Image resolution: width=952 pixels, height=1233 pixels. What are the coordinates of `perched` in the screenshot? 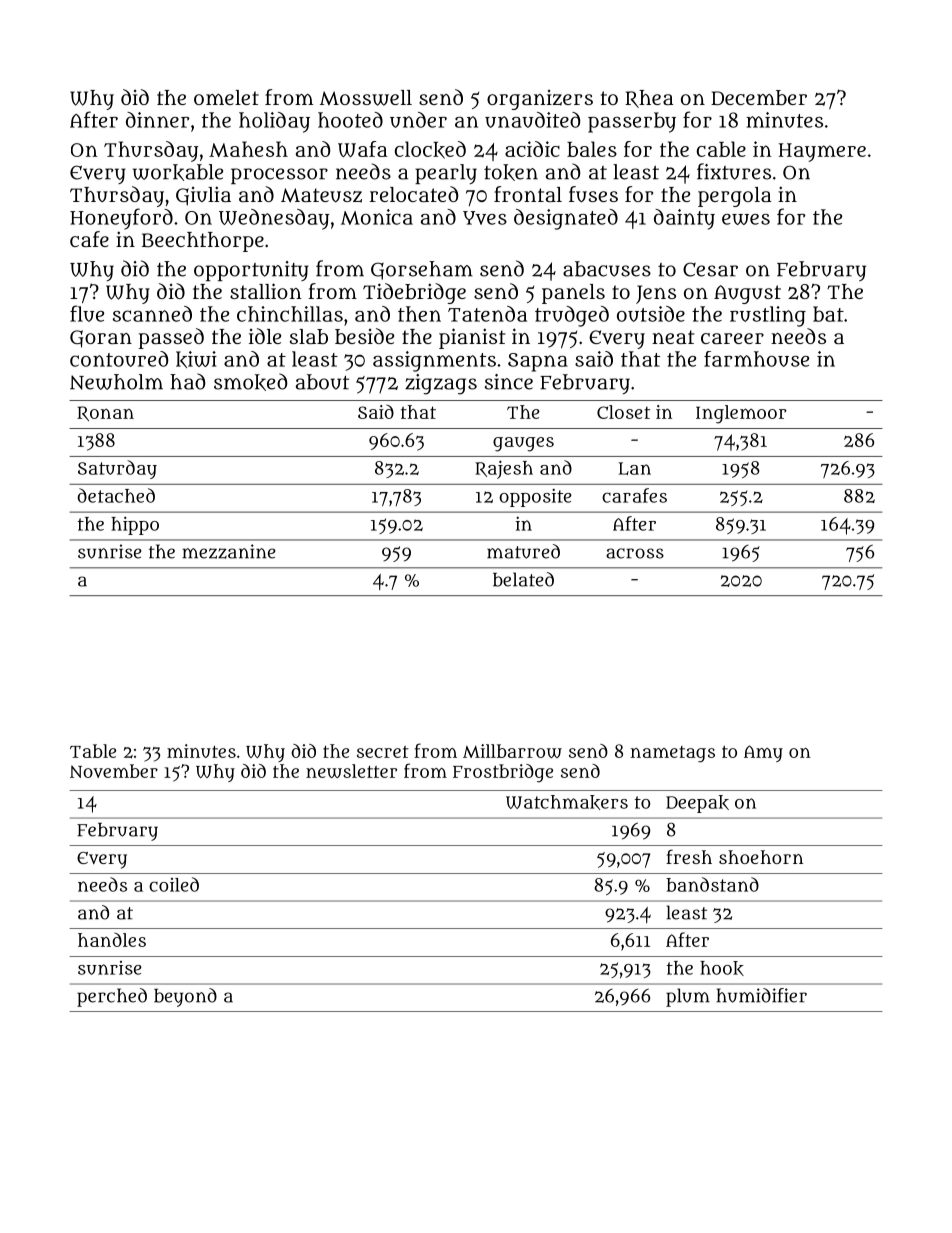 It's located at (112, 997).
